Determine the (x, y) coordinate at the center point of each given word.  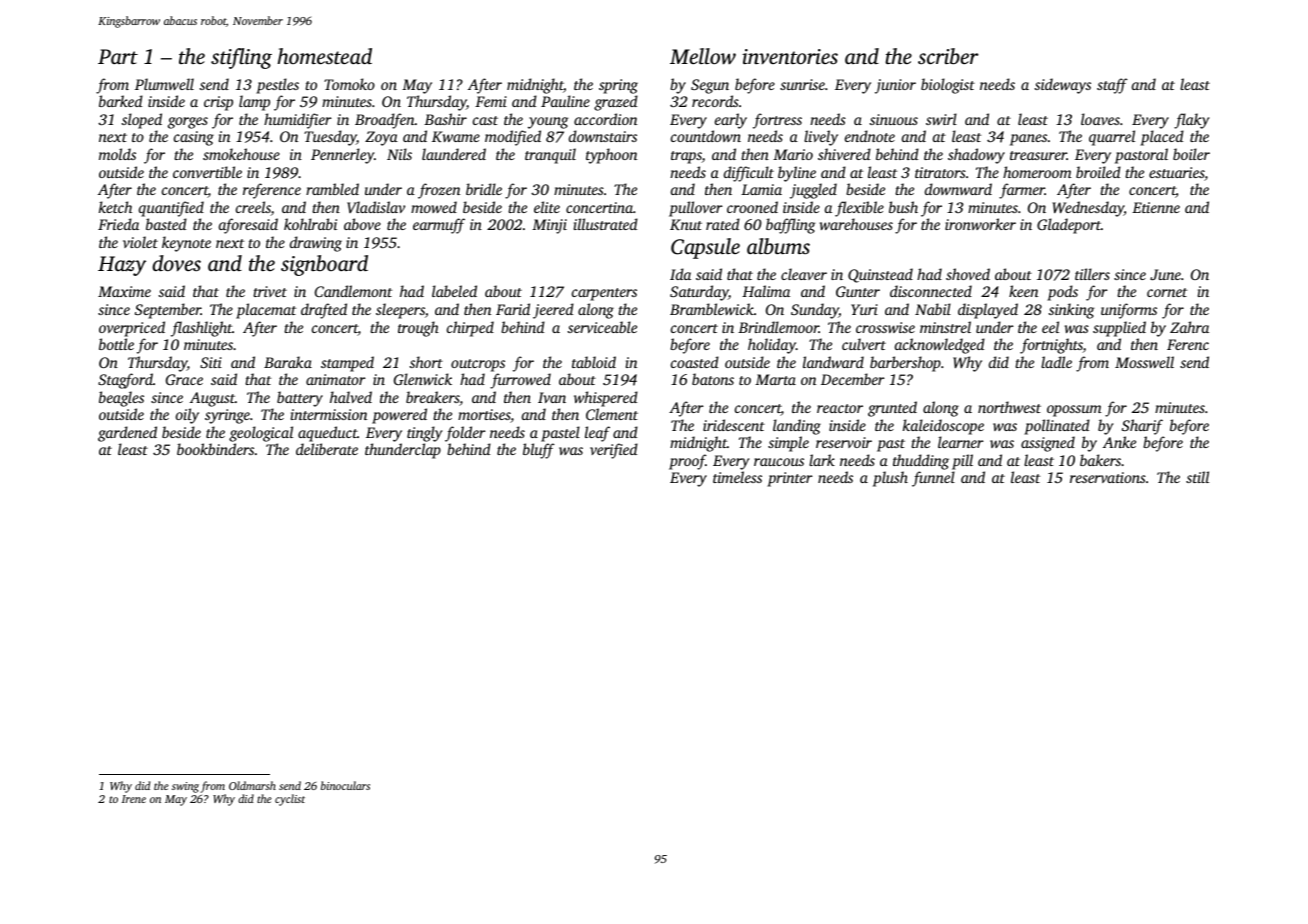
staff (1112, 86)
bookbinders (215, 449)
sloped (142, 121)
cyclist (290, 800)
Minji (549, 226)
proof (687, 462)
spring (618, 86)
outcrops (478, 365)
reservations (1108, 477)
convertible (207, 172)
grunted (892, 409)
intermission (329, 414)
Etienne (1156, 207)
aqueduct (327, 434)
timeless (737, 477)
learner (961, 442)
